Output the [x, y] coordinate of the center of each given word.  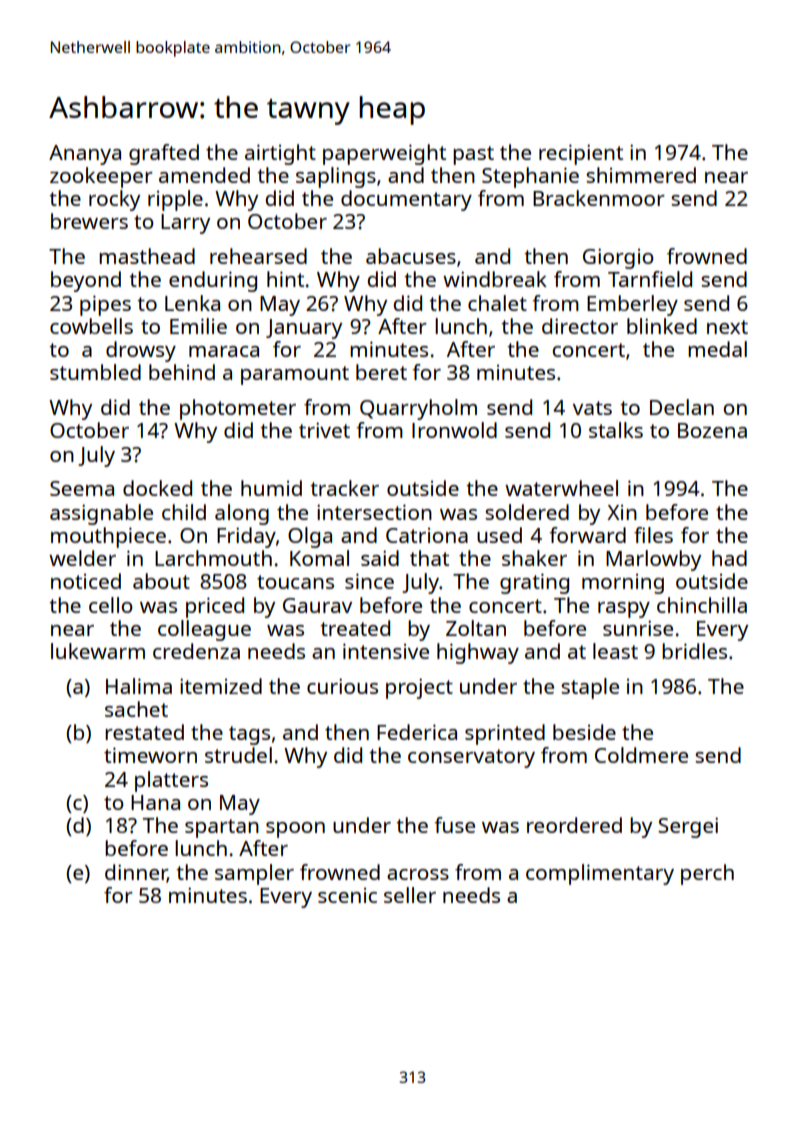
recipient [581, 154]
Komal [319, 558]
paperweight [384, 154]
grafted [164, 154]
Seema [82, 488]
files [653, 535]
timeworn [150, 755]
